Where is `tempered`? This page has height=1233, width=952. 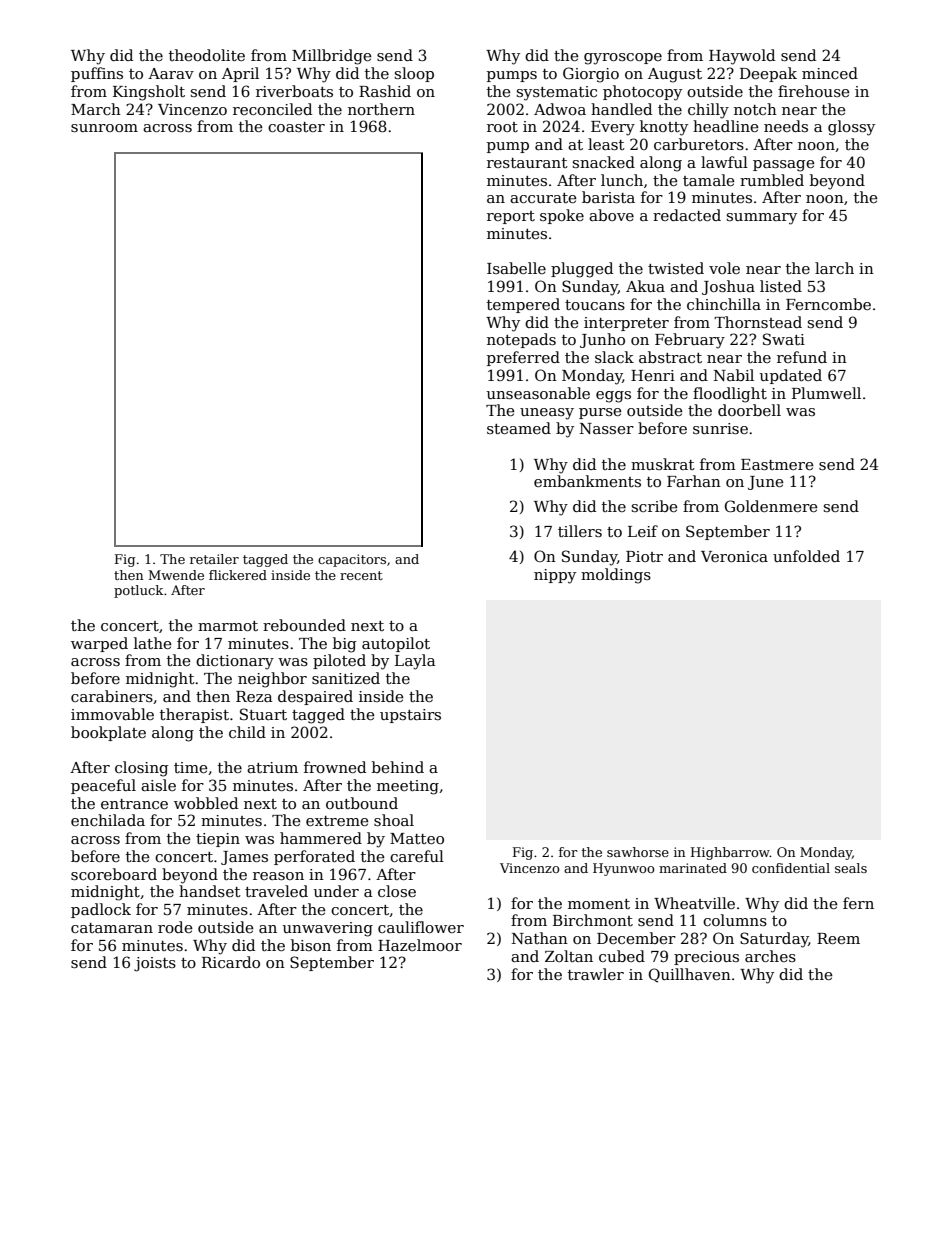
tempered is located at coordinates (523, 305).
